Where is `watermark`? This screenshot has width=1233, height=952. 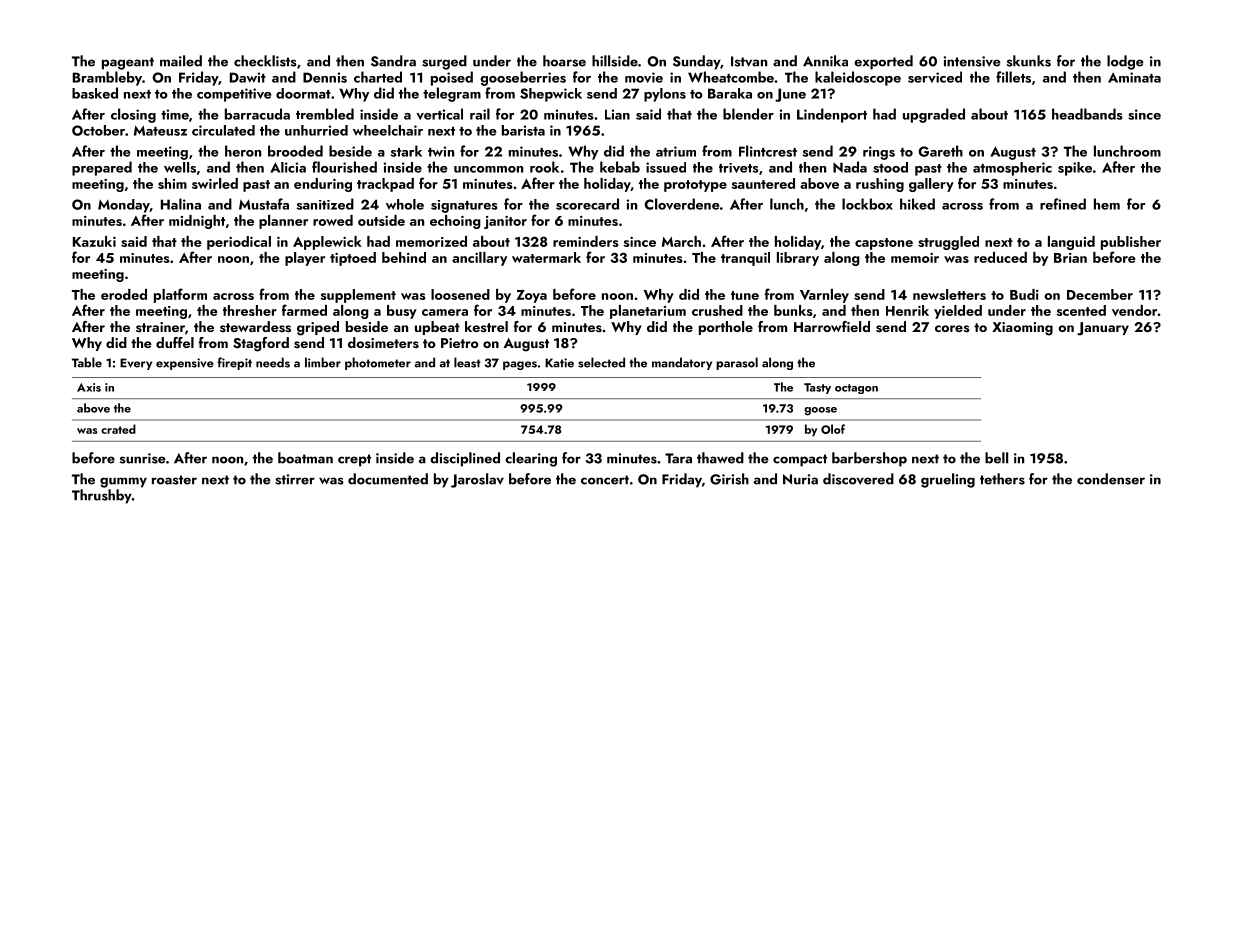 watermark is located at coordinates (546, 257).
